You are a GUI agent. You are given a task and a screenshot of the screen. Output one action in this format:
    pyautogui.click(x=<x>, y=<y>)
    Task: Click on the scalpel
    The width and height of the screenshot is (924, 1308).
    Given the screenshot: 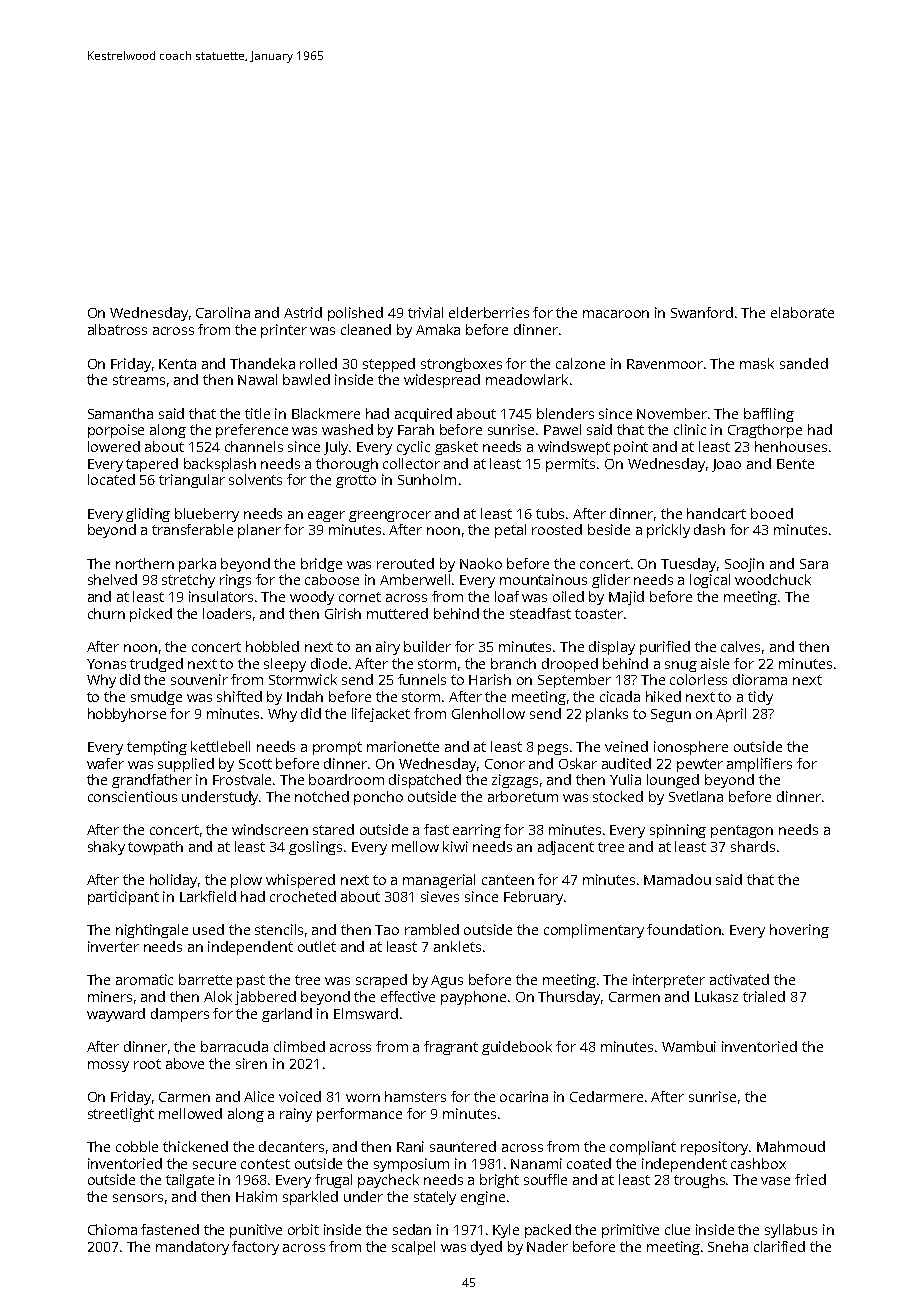 What is the action you would take?
    pyautogui.click(x=413, y=1248)
